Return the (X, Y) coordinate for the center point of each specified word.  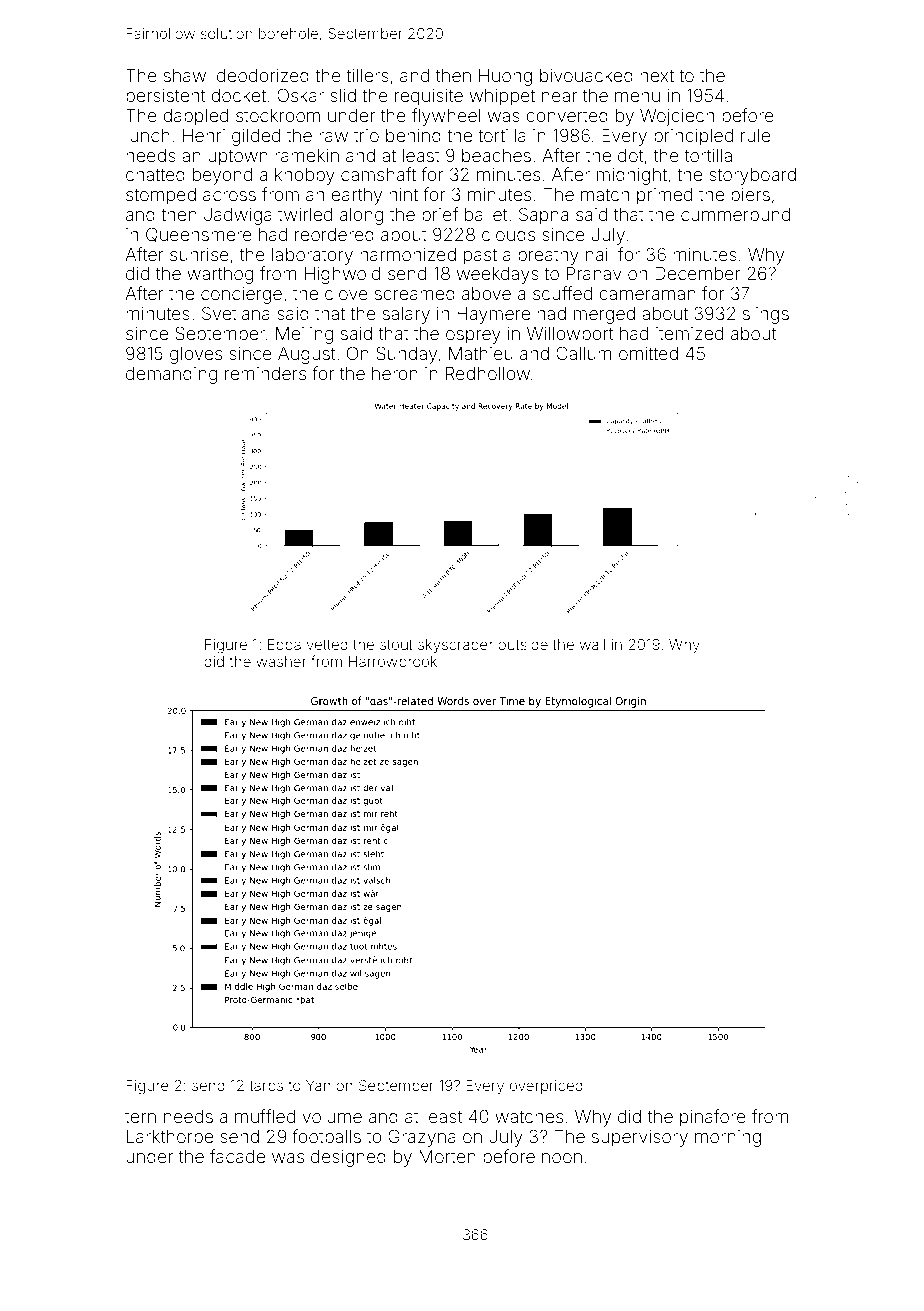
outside (523, 644)
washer (281, 661)
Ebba (284, 644)
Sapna (543, 216)
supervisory (640, 1138)
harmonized (408, 254)
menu (637, 97)
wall (592, 644)
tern (140, 1117)
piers (750, 196)
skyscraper (455, 646)
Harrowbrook (393, 661)
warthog (220, 275)
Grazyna (422, 1138)
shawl (187, 75)
